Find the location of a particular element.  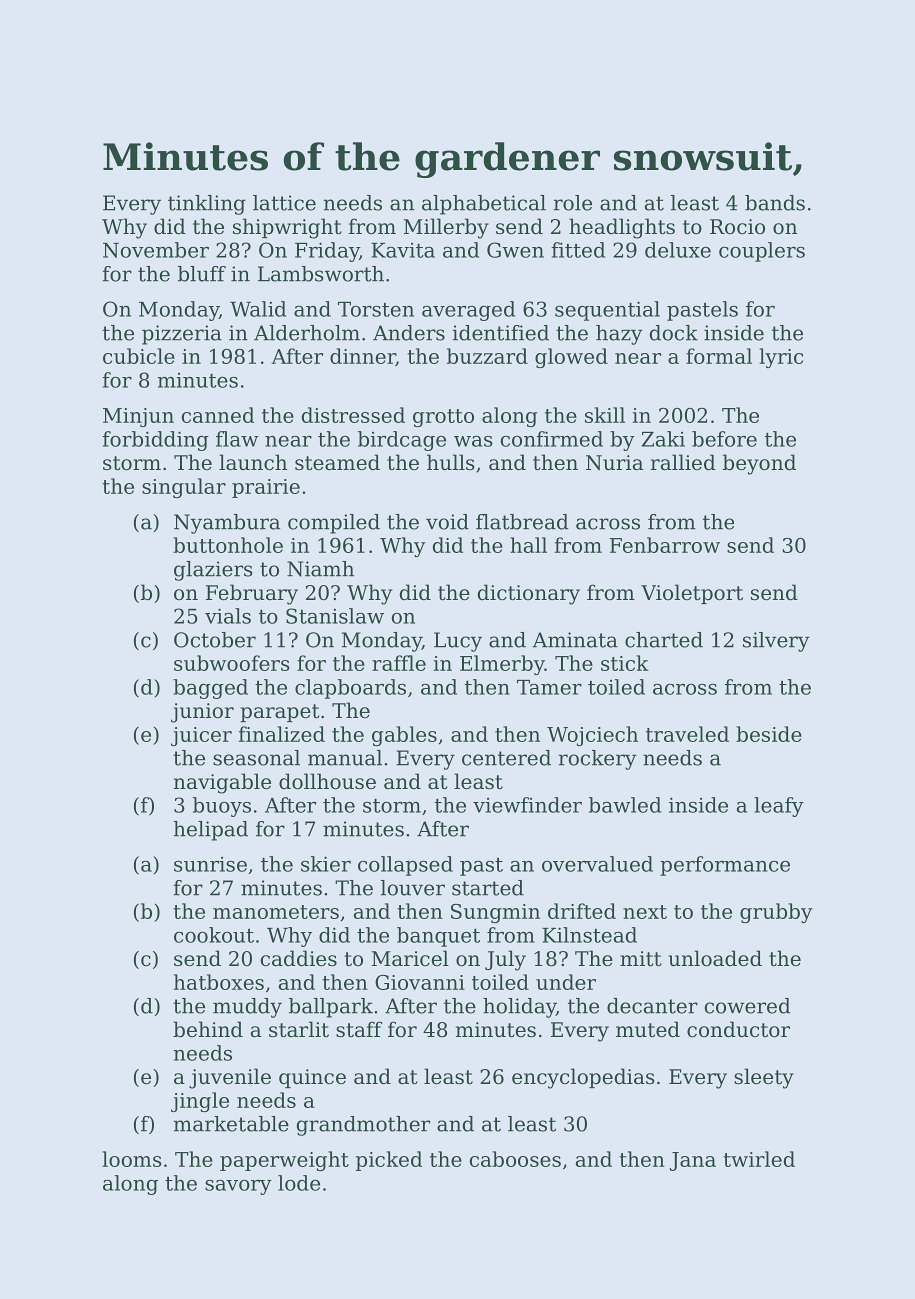

performance is located at coordinates (725, 866).
